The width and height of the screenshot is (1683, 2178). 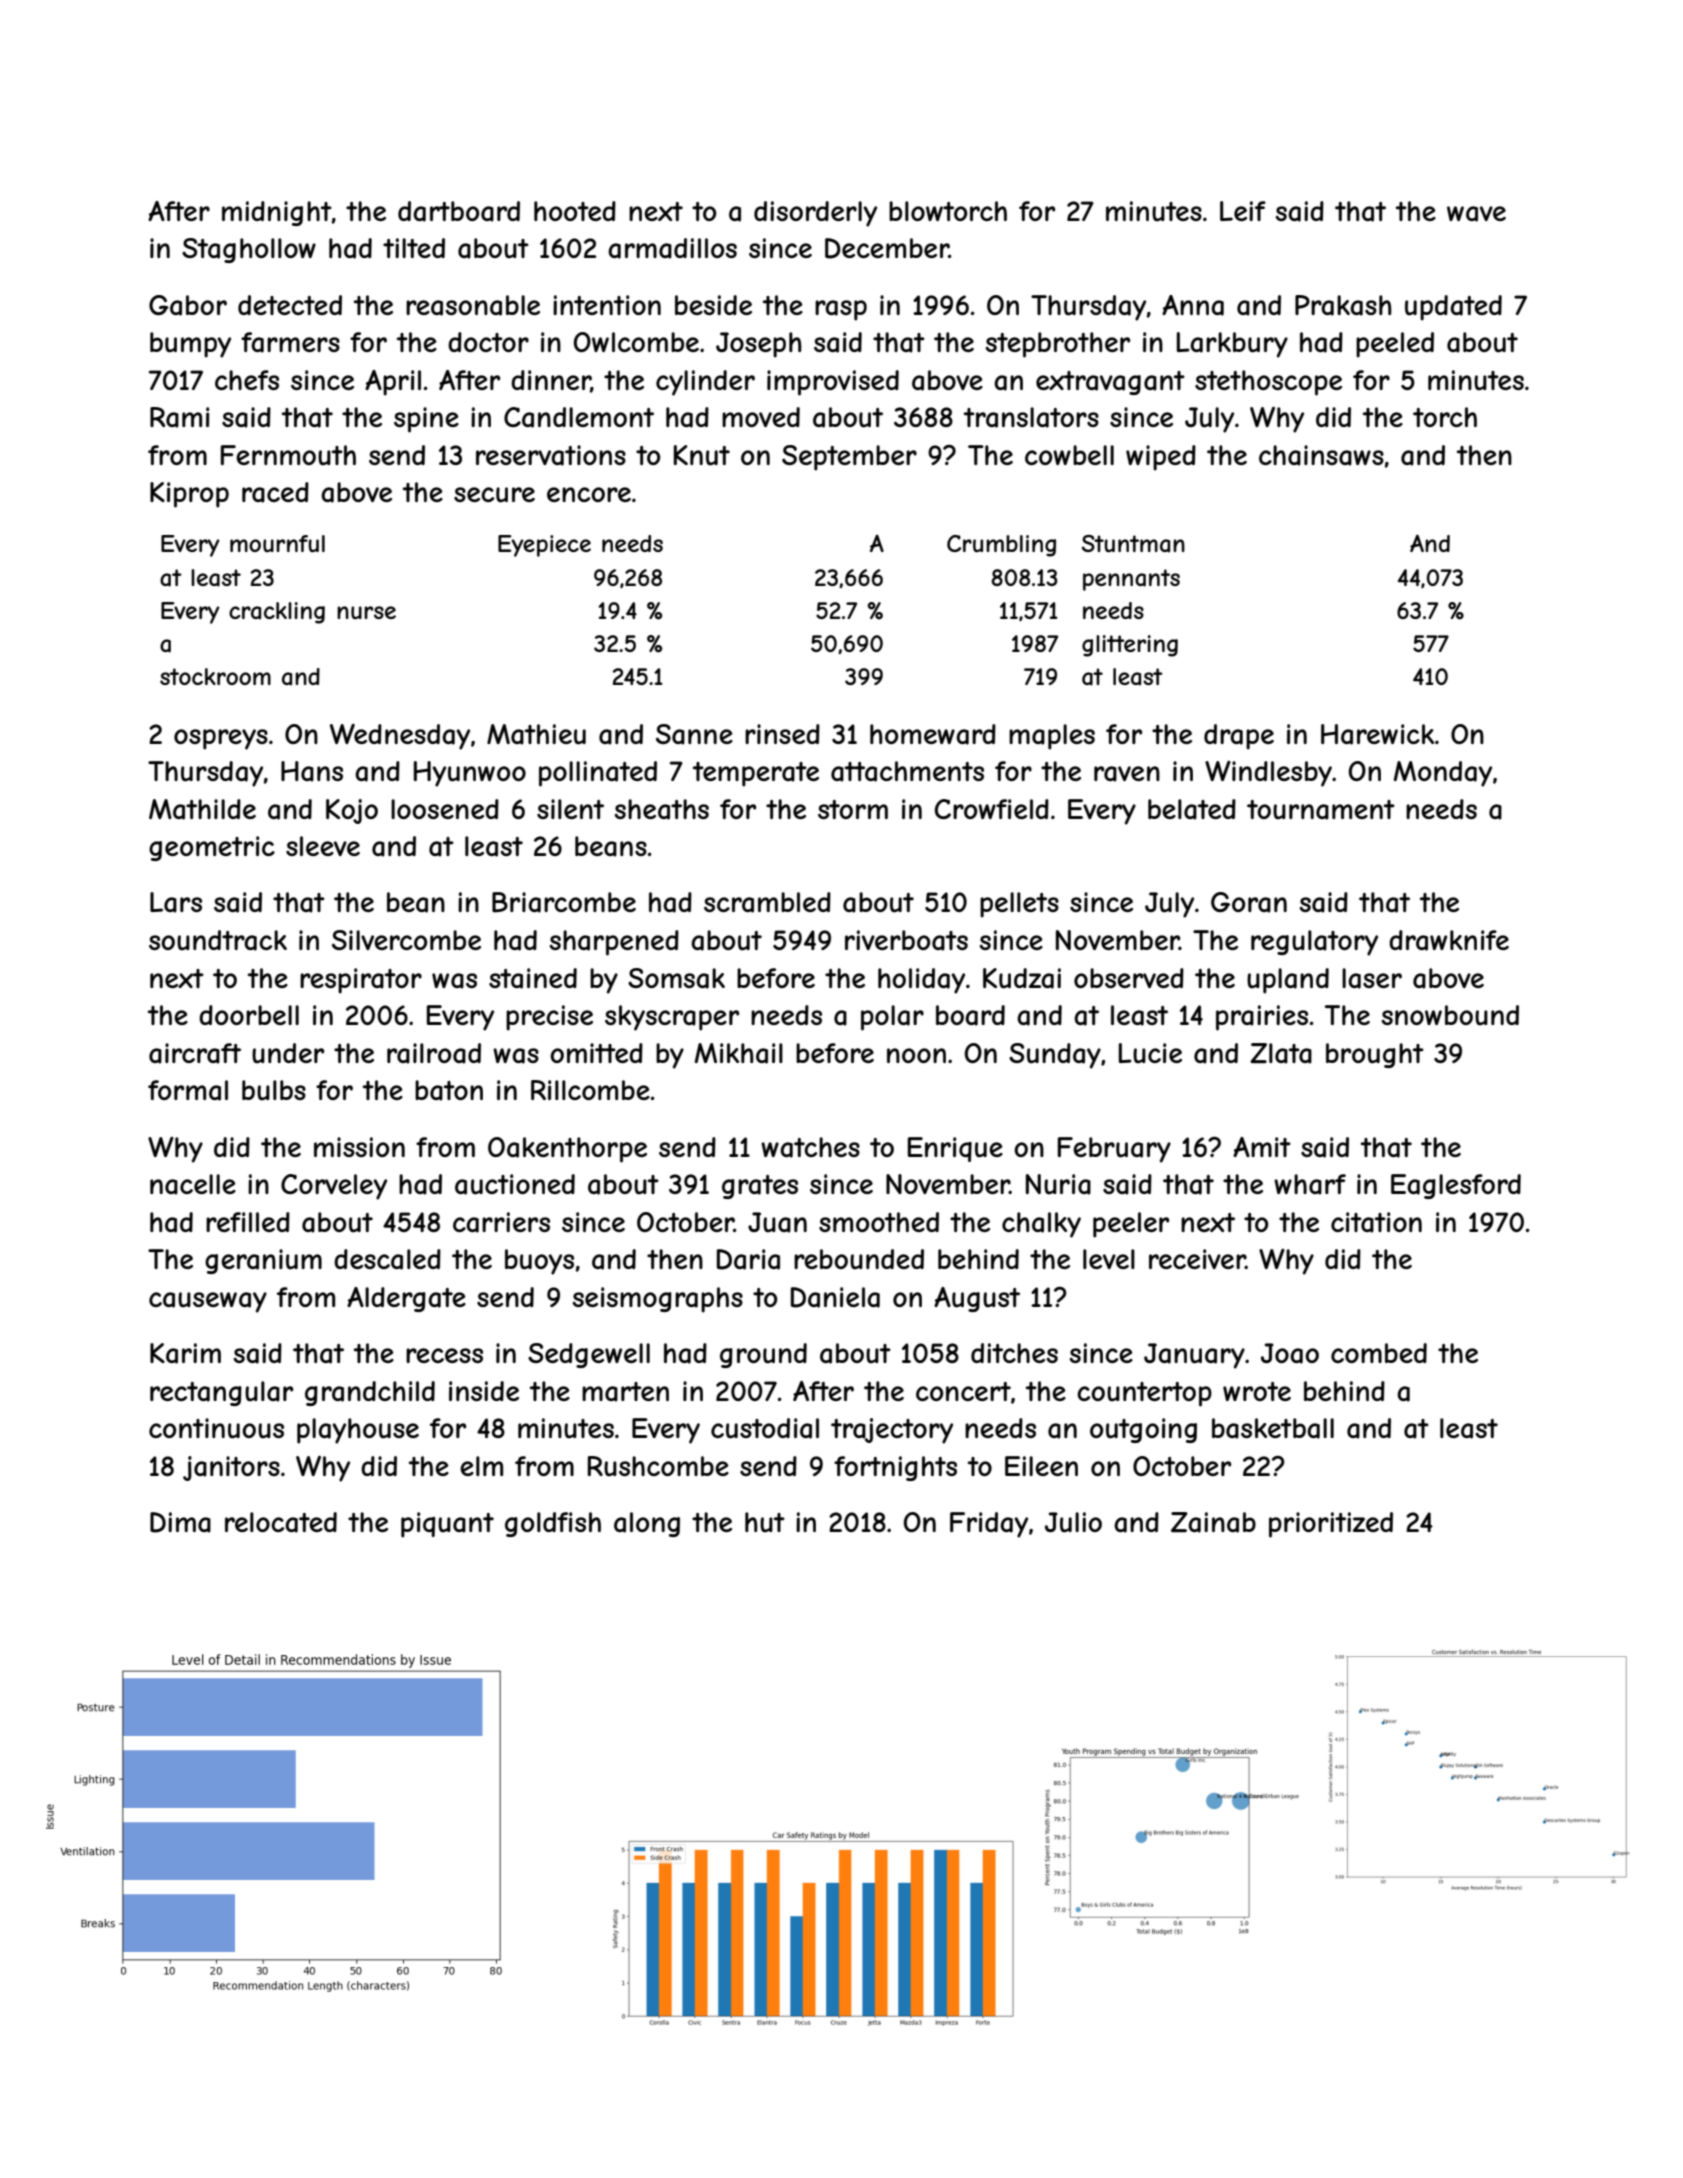 What do you see at coordinates (767, 902) in the screenshot?
I see `scrambled` at bounding box center [767, 902].
